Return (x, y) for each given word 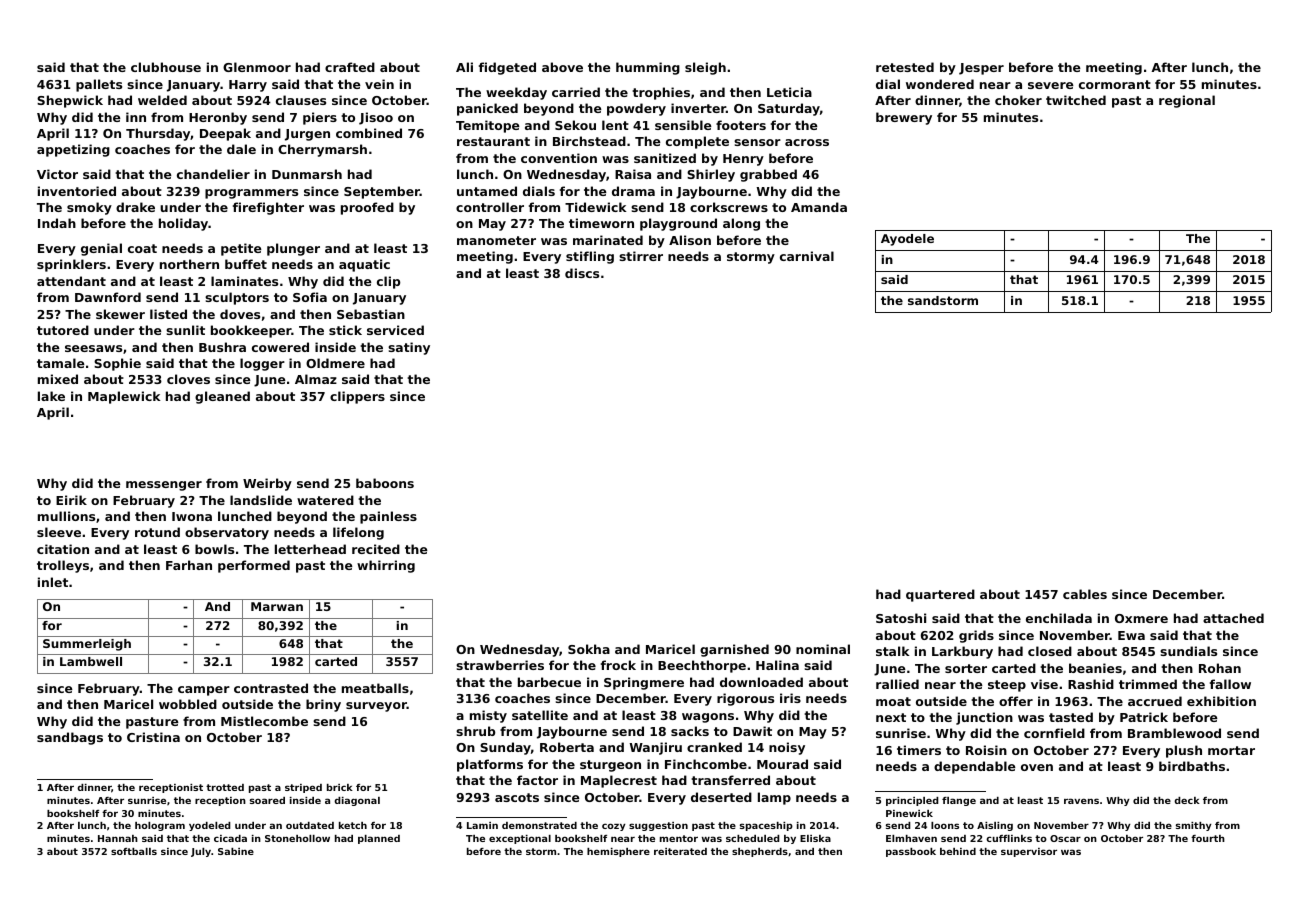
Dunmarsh (307, 174)
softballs (134, 851)
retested (905, 67)
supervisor (1029, 852)
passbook (911, 852)
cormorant (1115, 84)
